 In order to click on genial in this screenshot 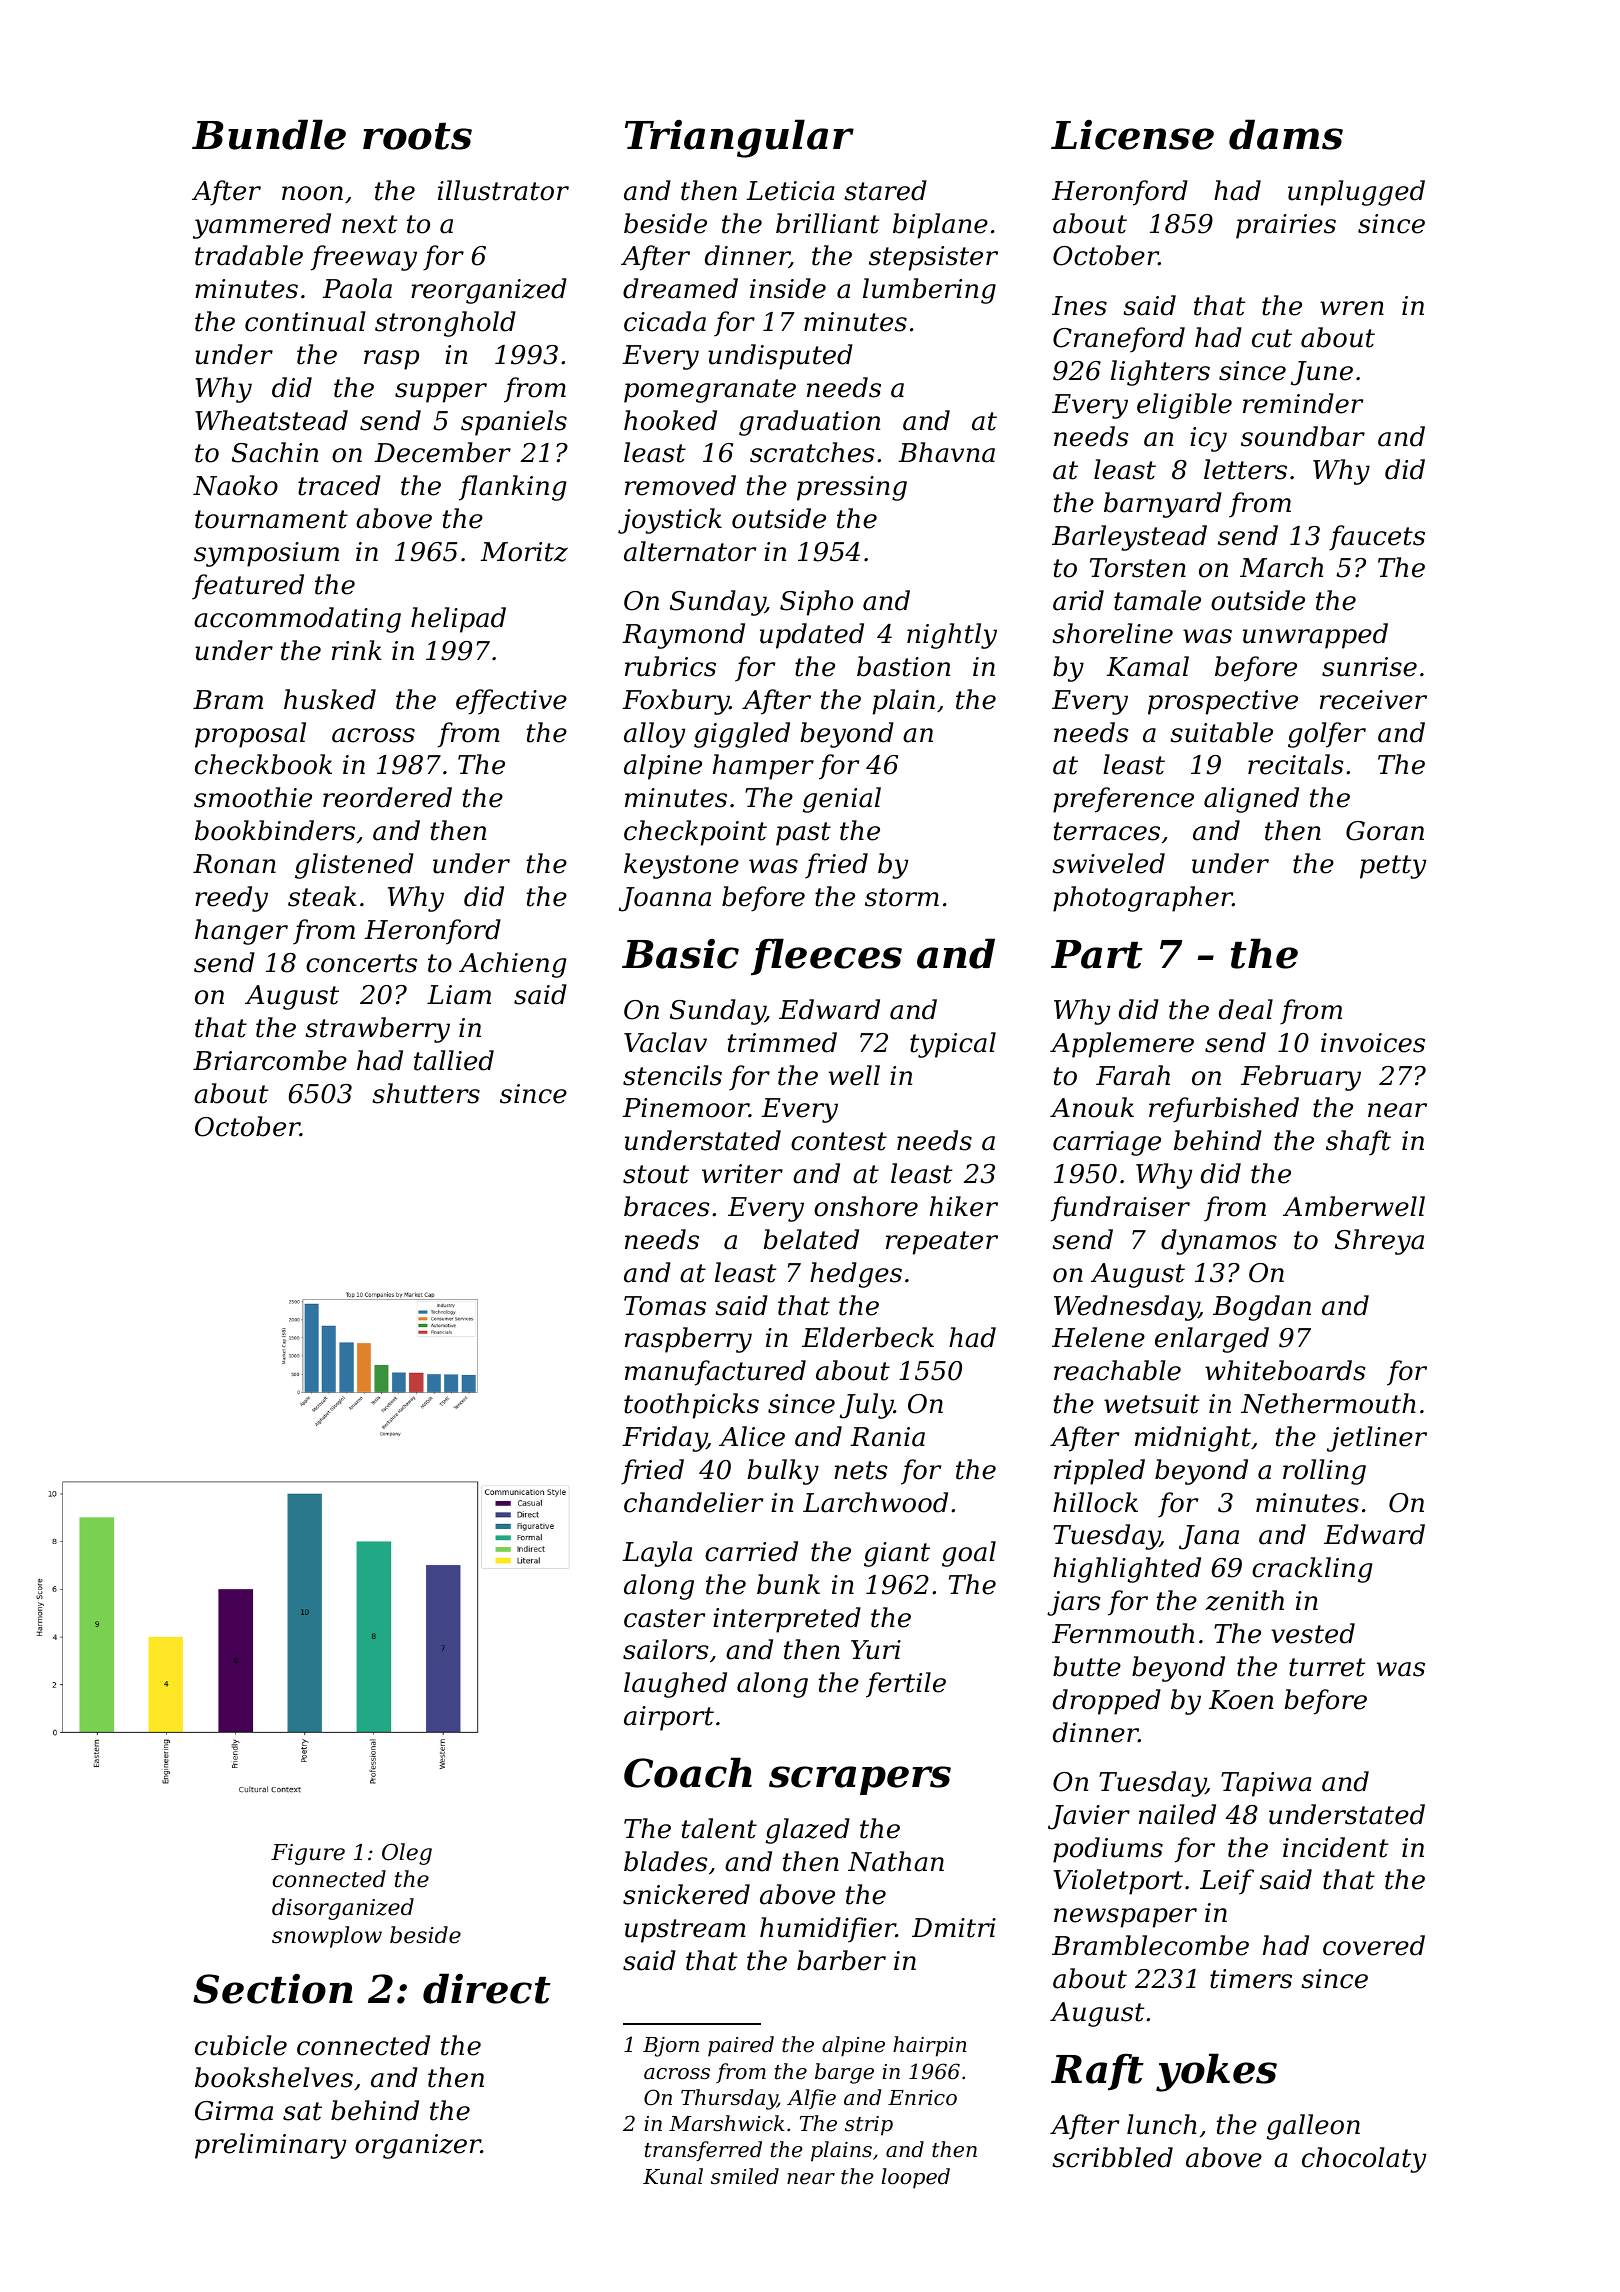, I will do `click(842, 800)`.
